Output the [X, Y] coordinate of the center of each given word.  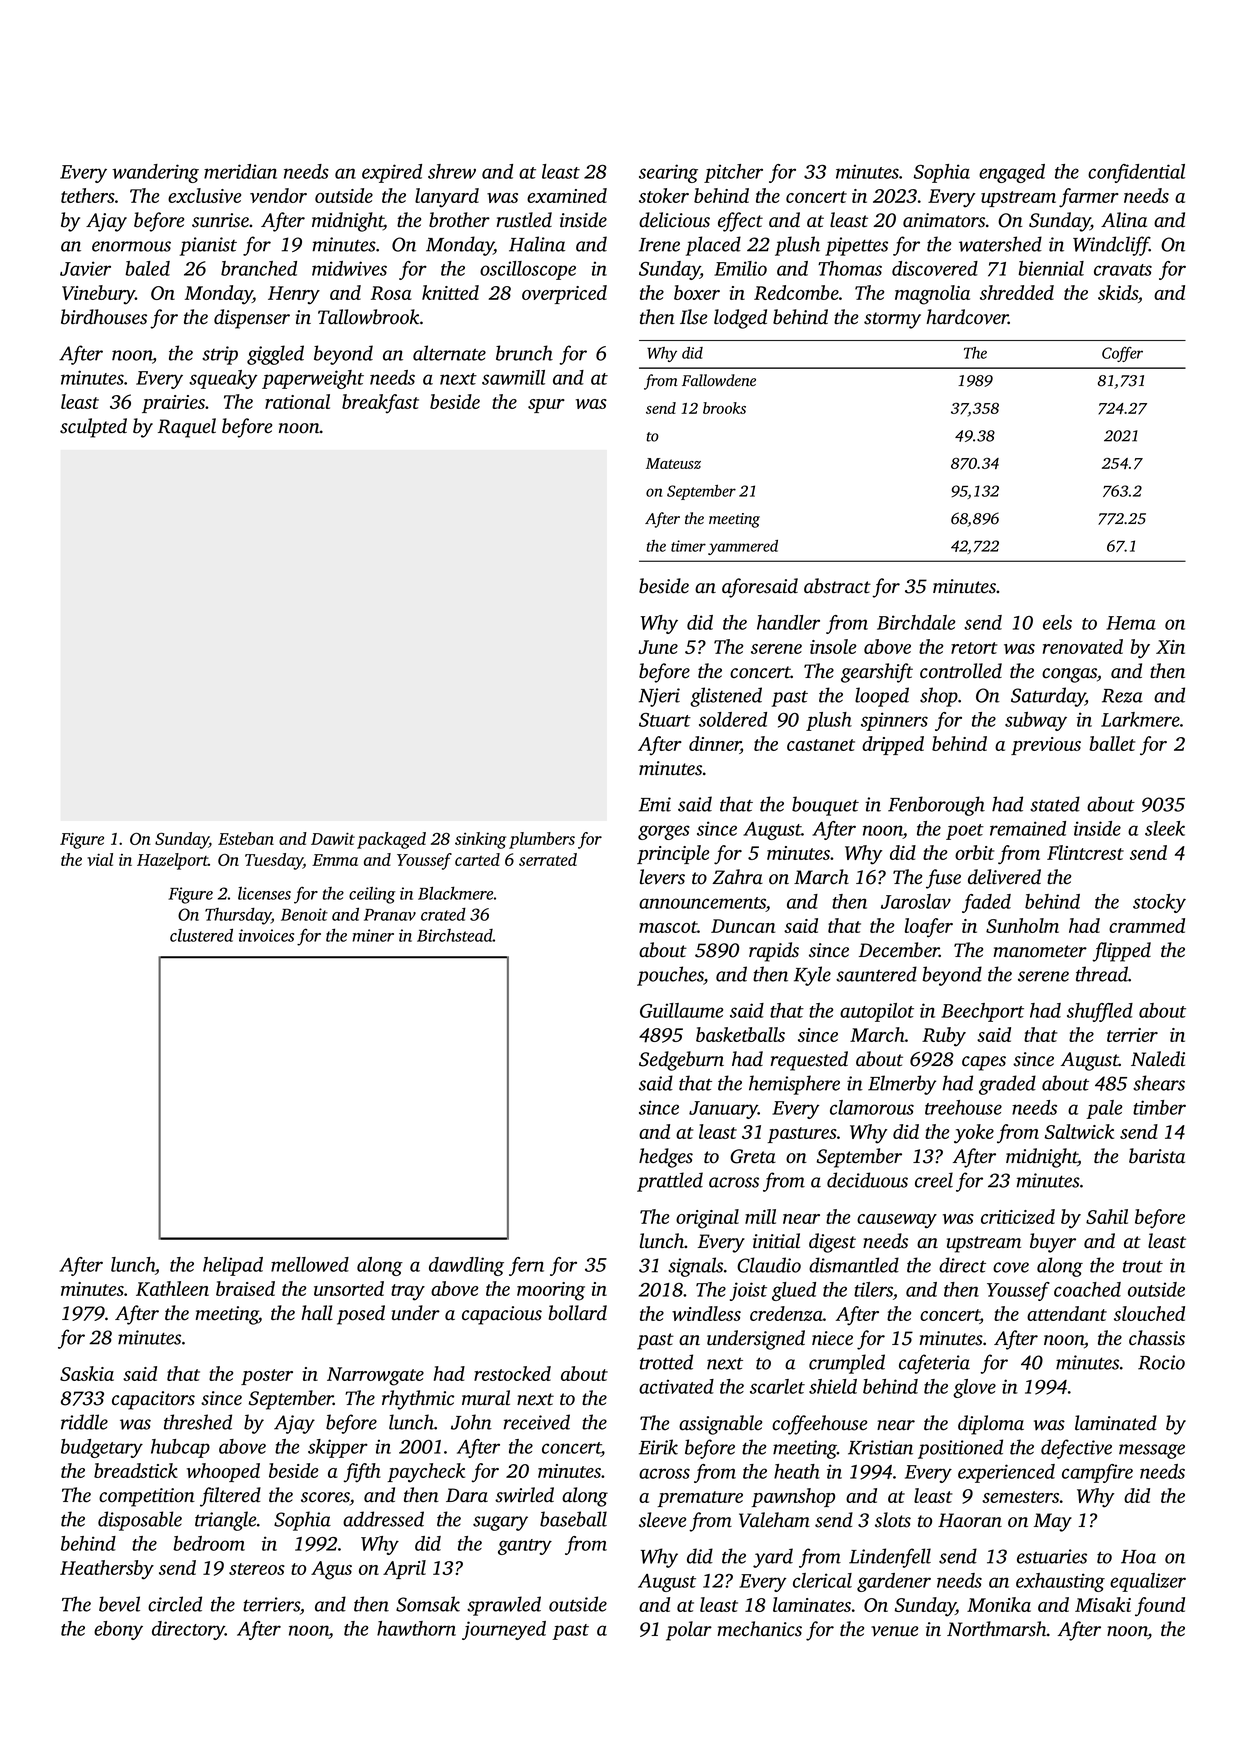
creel [934, 1180]
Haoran [970, 1520]
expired [392, 173]
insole [833, 646]
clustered [201, 935]
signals [695, 1267]
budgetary [102, 1448]
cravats [1123, 270]
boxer [697, 292]
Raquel [187, 428]
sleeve [663, 1520]
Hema [1131, 623]
